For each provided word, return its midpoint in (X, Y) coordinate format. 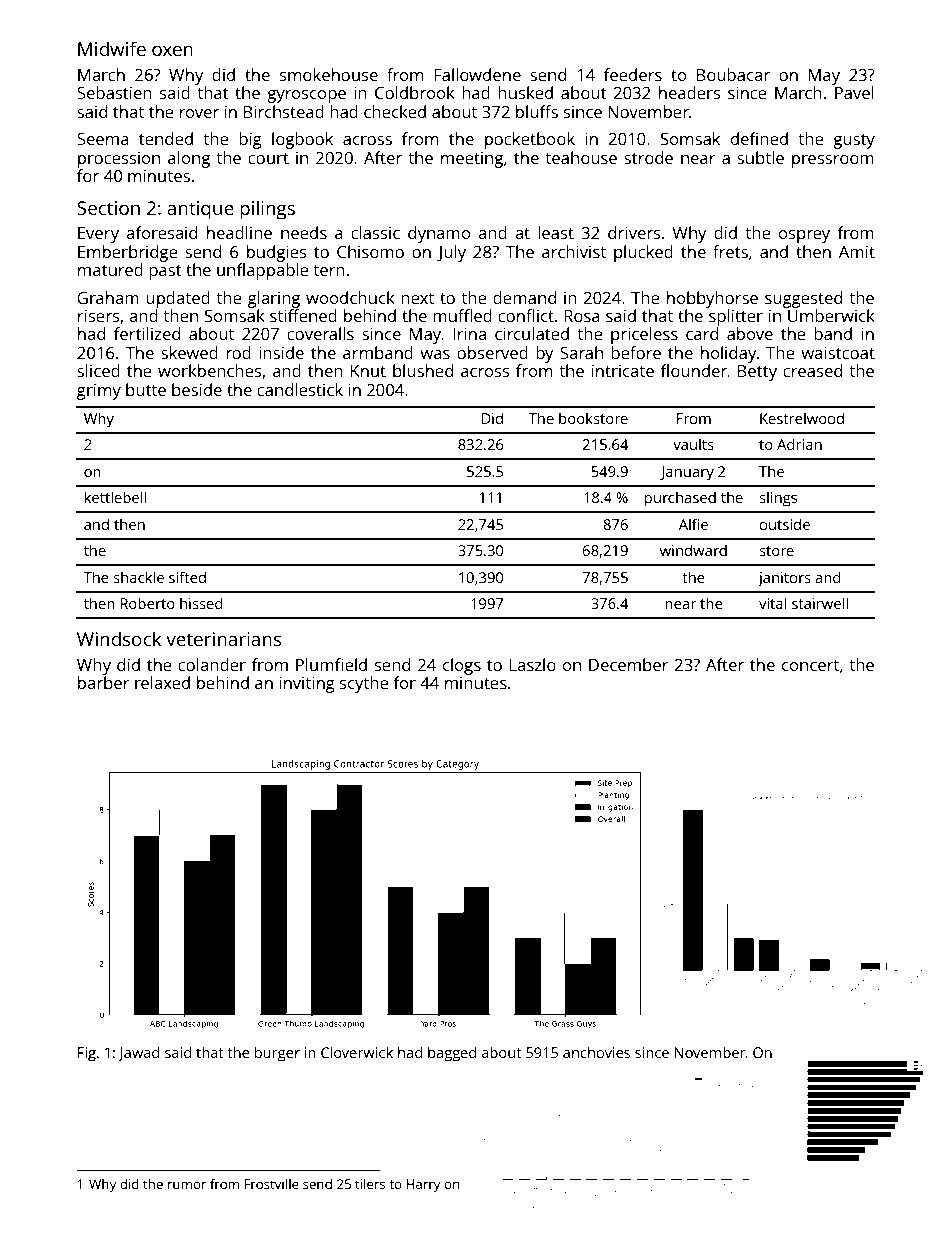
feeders (633, 74)
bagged (452, 1054)
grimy (99, 392)
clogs (462, 666)
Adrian (799, 444)
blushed (423, 370)
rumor (187, 1185)
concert (810, 665)
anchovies (596, 1052)
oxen (172, 51)
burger (277, 1054)
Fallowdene (477, 74)
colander (212, 664)
